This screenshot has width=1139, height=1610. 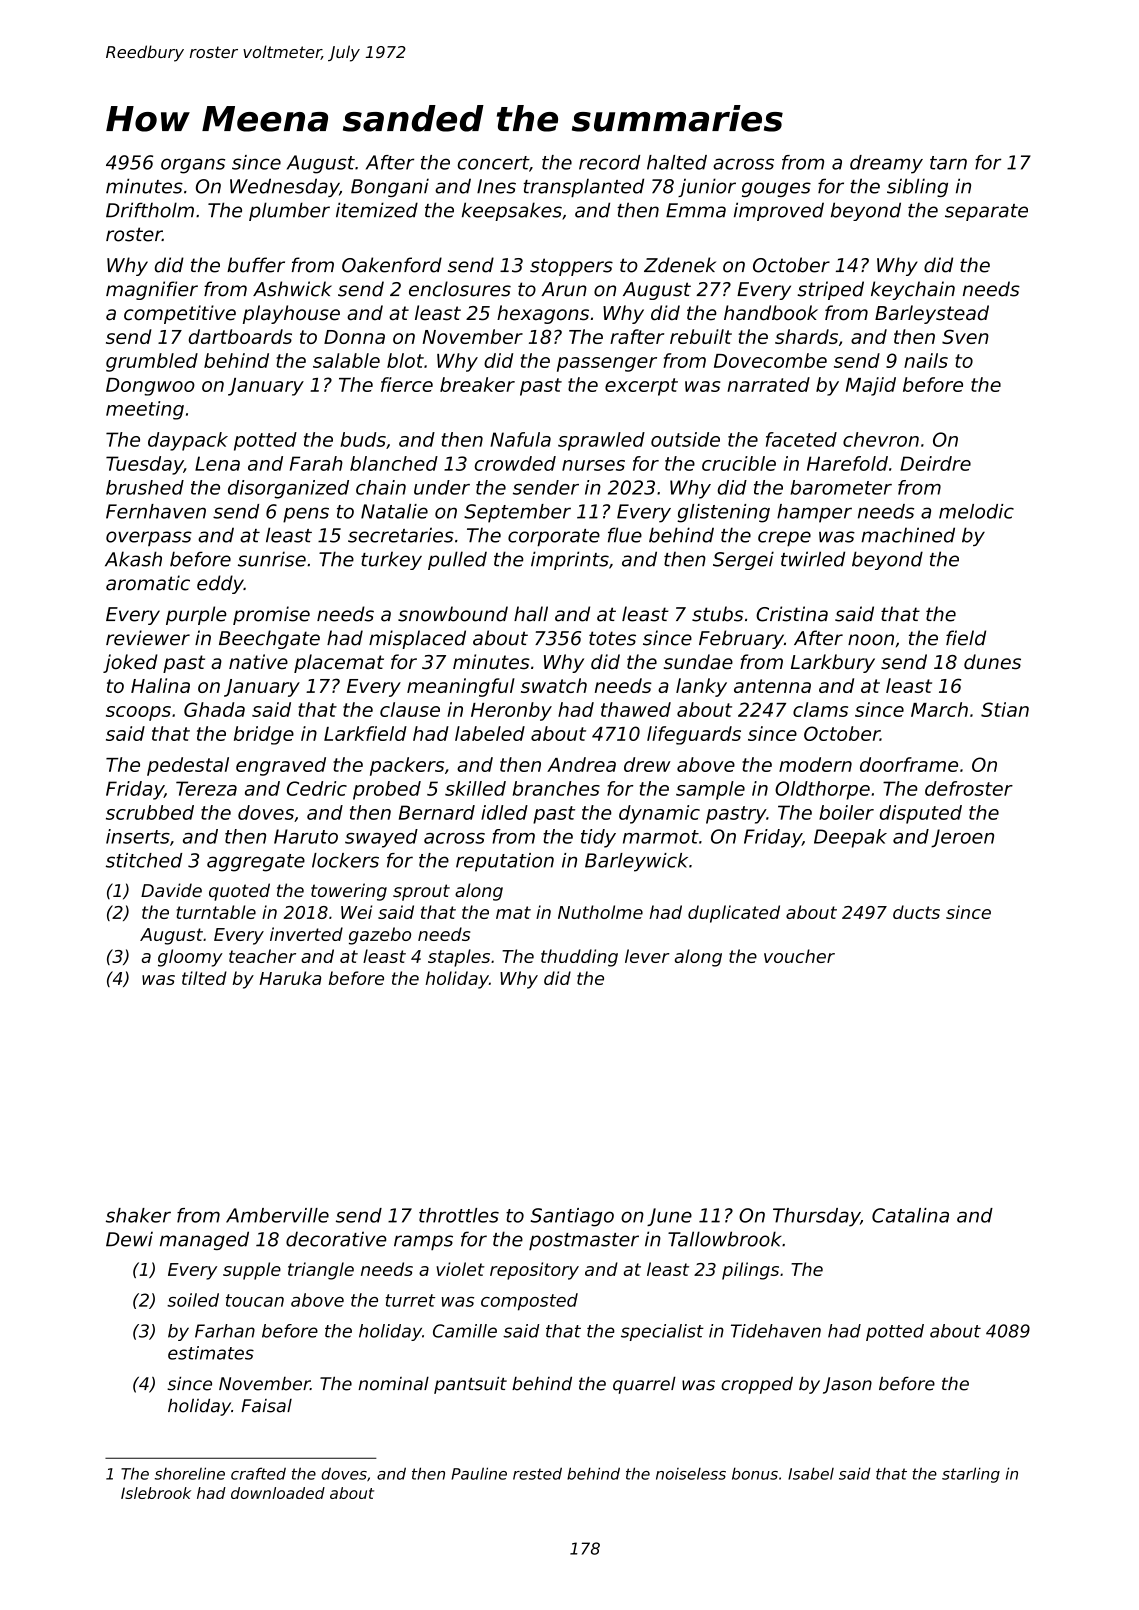 I want to click on separate, so click(x=986, y=212).
